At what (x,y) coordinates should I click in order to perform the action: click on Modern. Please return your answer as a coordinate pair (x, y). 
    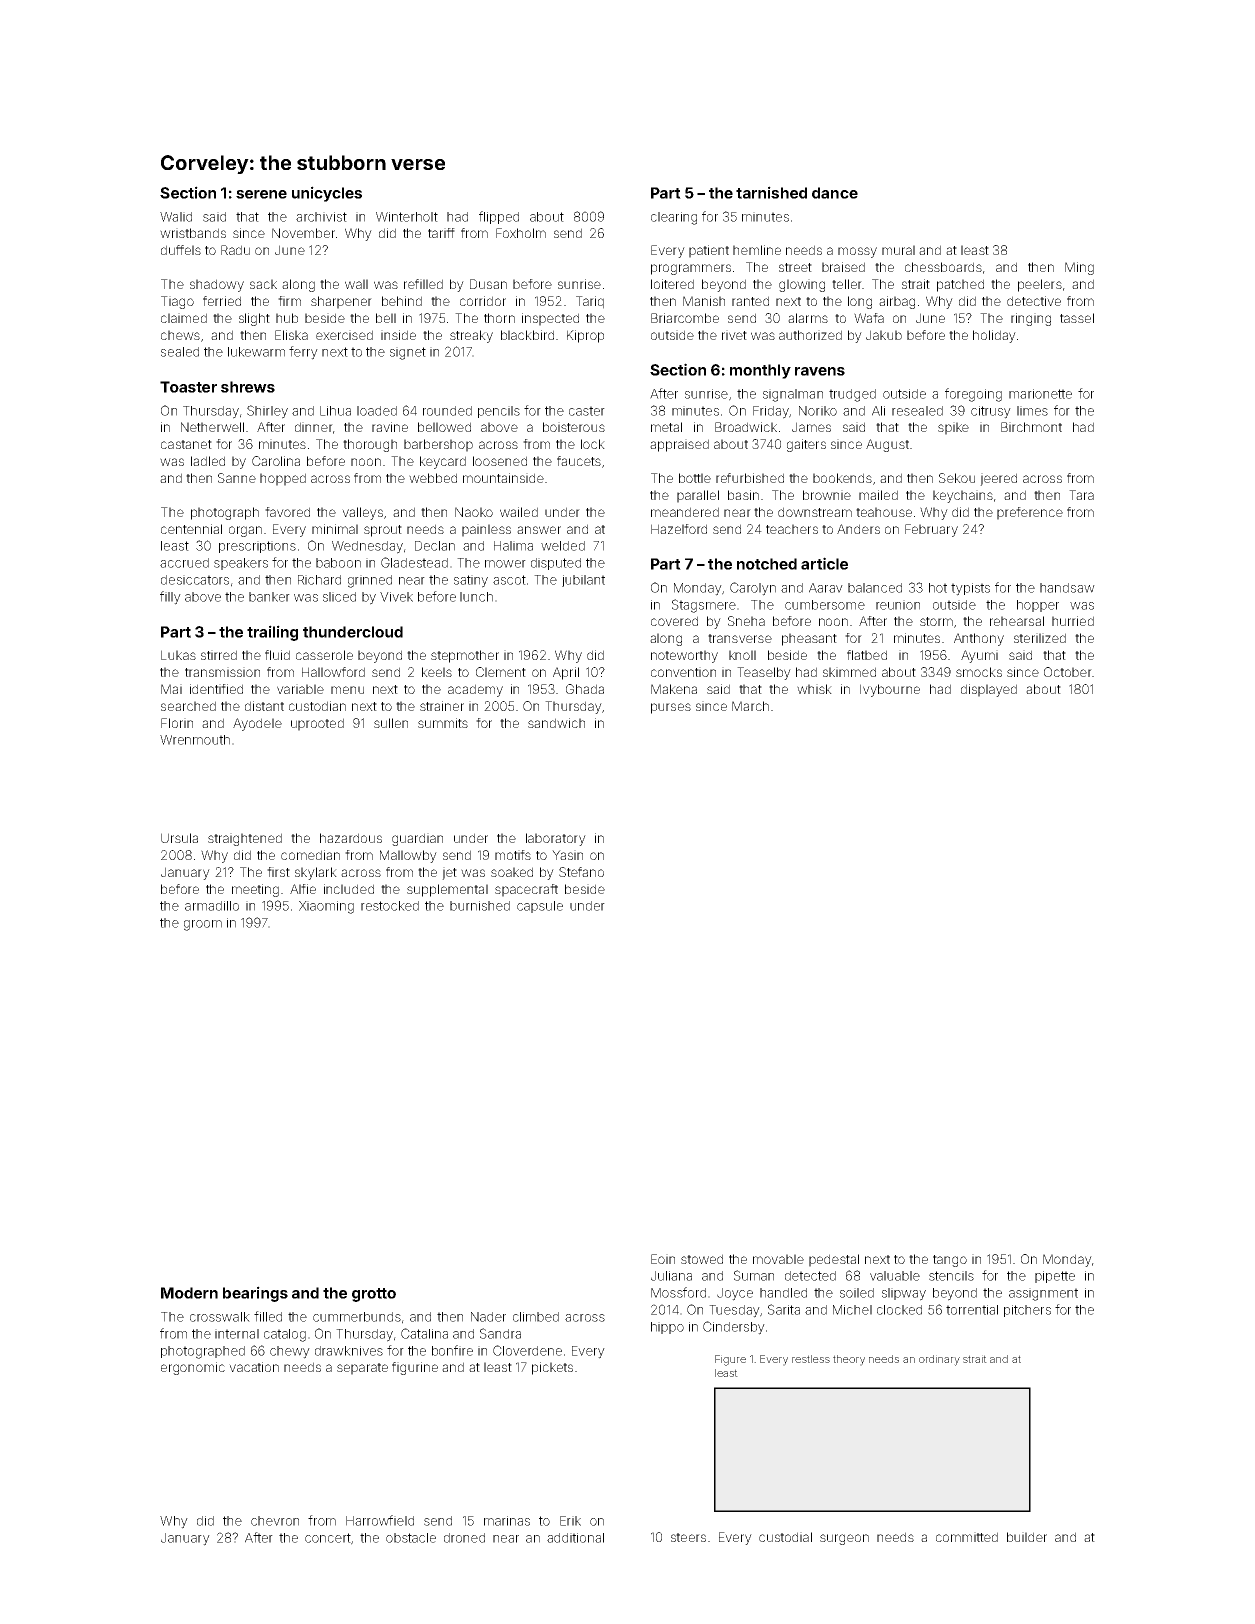
    Looking at the image, I should click on (189, 1293).
